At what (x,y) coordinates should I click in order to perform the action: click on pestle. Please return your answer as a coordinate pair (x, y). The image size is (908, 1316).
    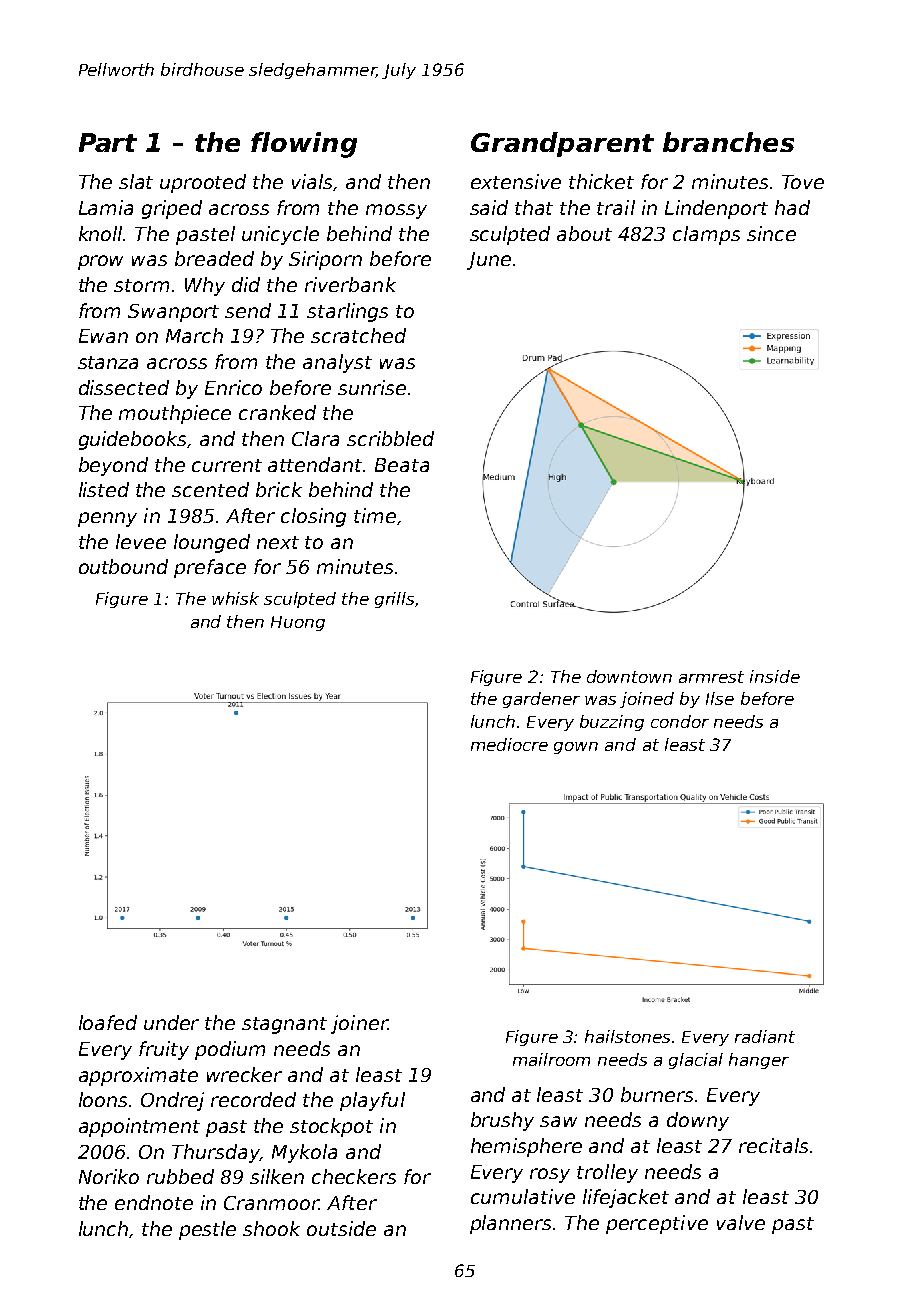
    Looking at the image, I should click on (207, 1230).
